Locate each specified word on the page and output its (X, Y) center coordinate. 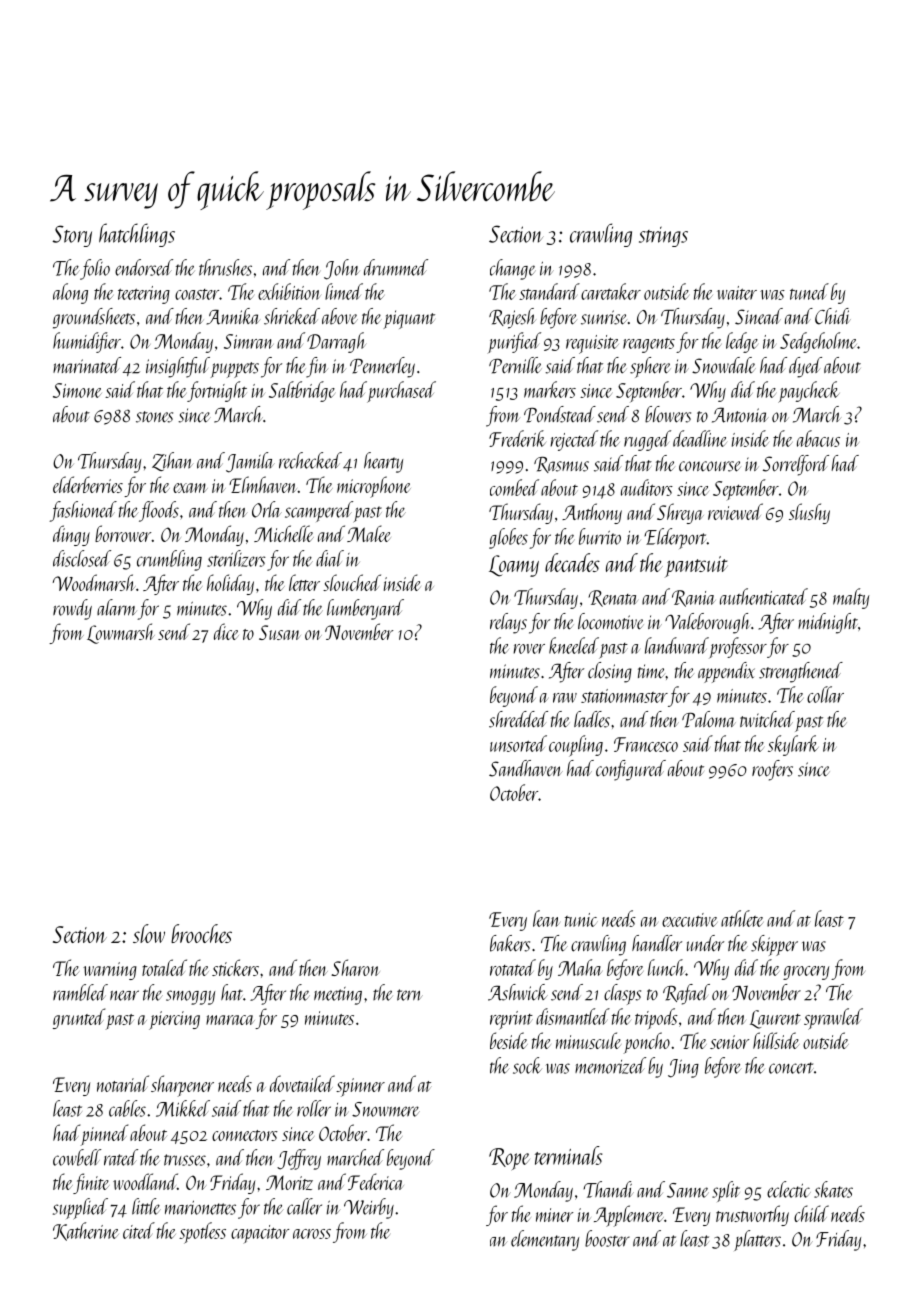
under (705, 943)
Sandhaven (526, 768)
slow (149, 933)
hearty (383, 462)
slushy (809, 513)
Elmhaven (263, 484)
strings (663, 236)
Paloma (709, 719)
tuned (809, 291)
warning (110, 971)
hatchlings (137, 235)
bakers (510, 943)
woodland (145, 1181)
